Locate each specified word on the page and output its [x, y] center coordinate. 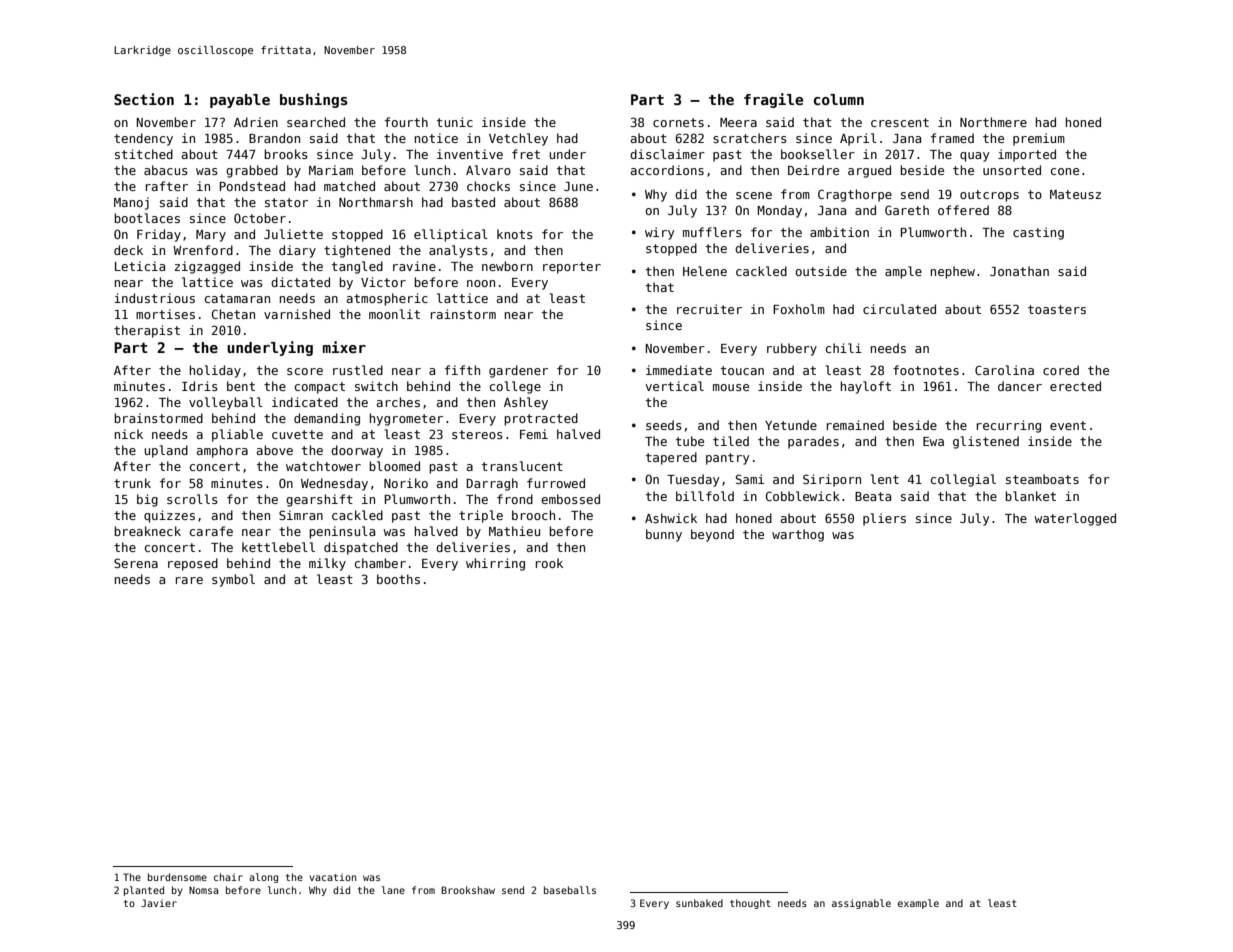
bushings [314, 100]
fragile [773, 100]
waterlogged [1075, 519]
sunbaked [699, 903]
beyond [712, 535]
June [578, 186]
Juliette [293, 234]
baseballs [570, 890]
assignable [861, 904]
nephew [953, 272]
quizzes [169, 516]
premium [1039, 139]
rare [189, 580]
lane [393, 890]
